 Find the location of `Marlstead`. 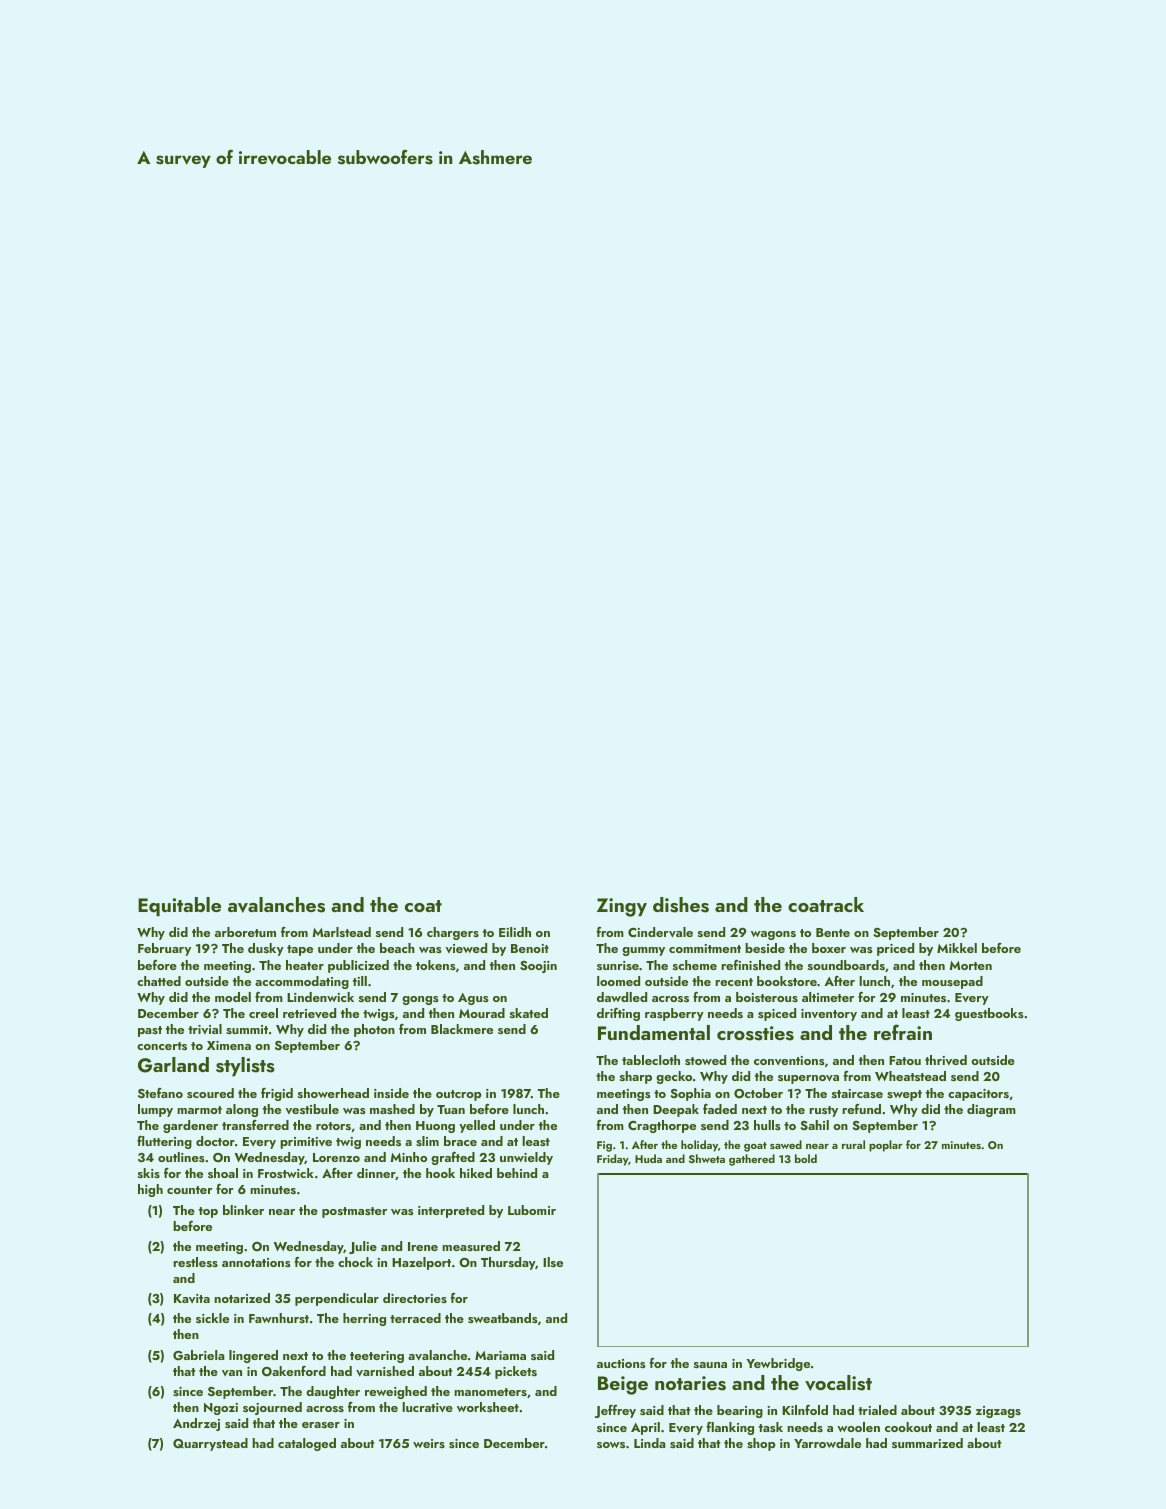

Marlstead is located at coordinates (342, 932).
